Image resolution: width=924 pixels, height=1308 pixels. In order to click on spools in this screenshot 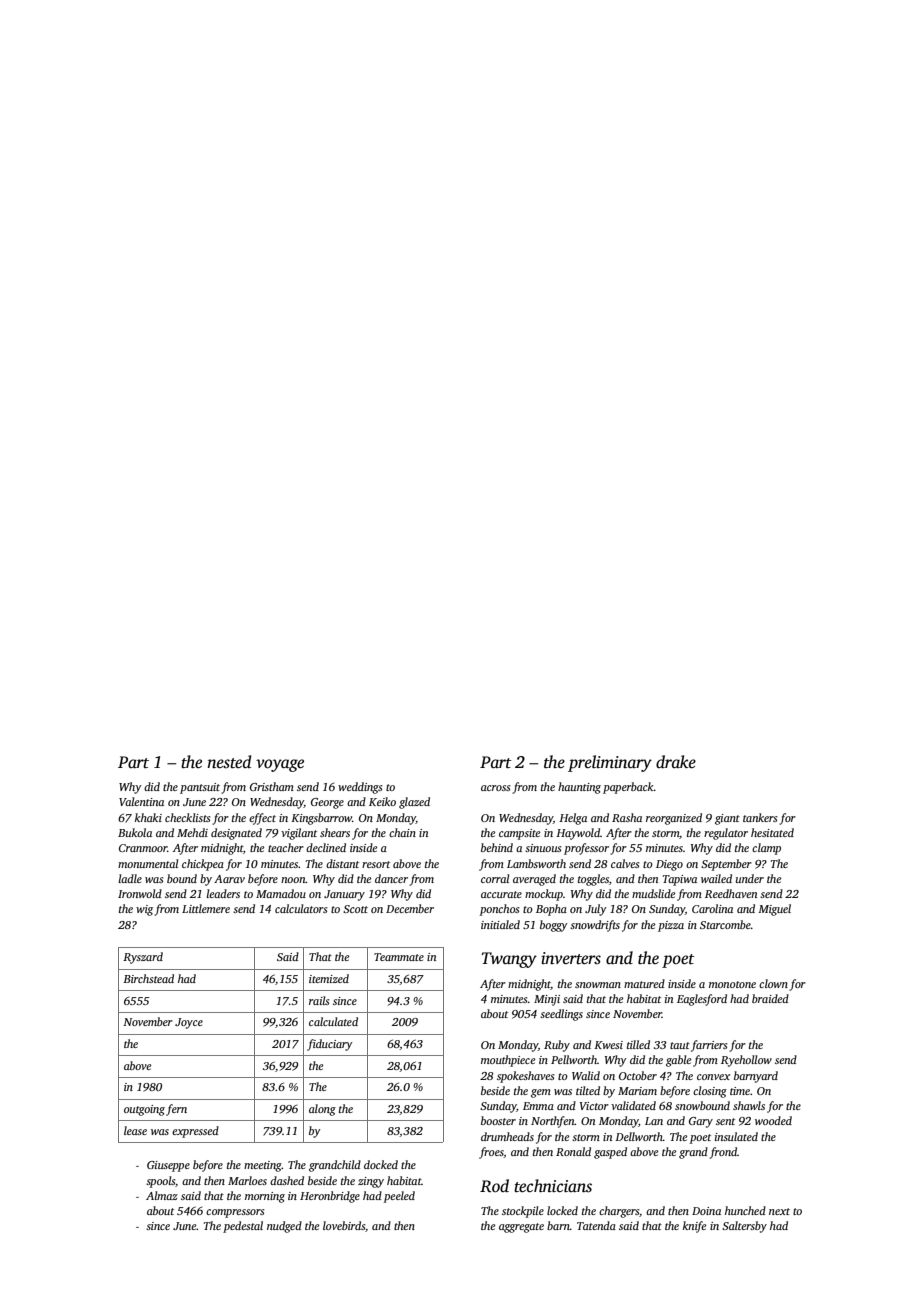, I will do `click(160, 1182)`.
